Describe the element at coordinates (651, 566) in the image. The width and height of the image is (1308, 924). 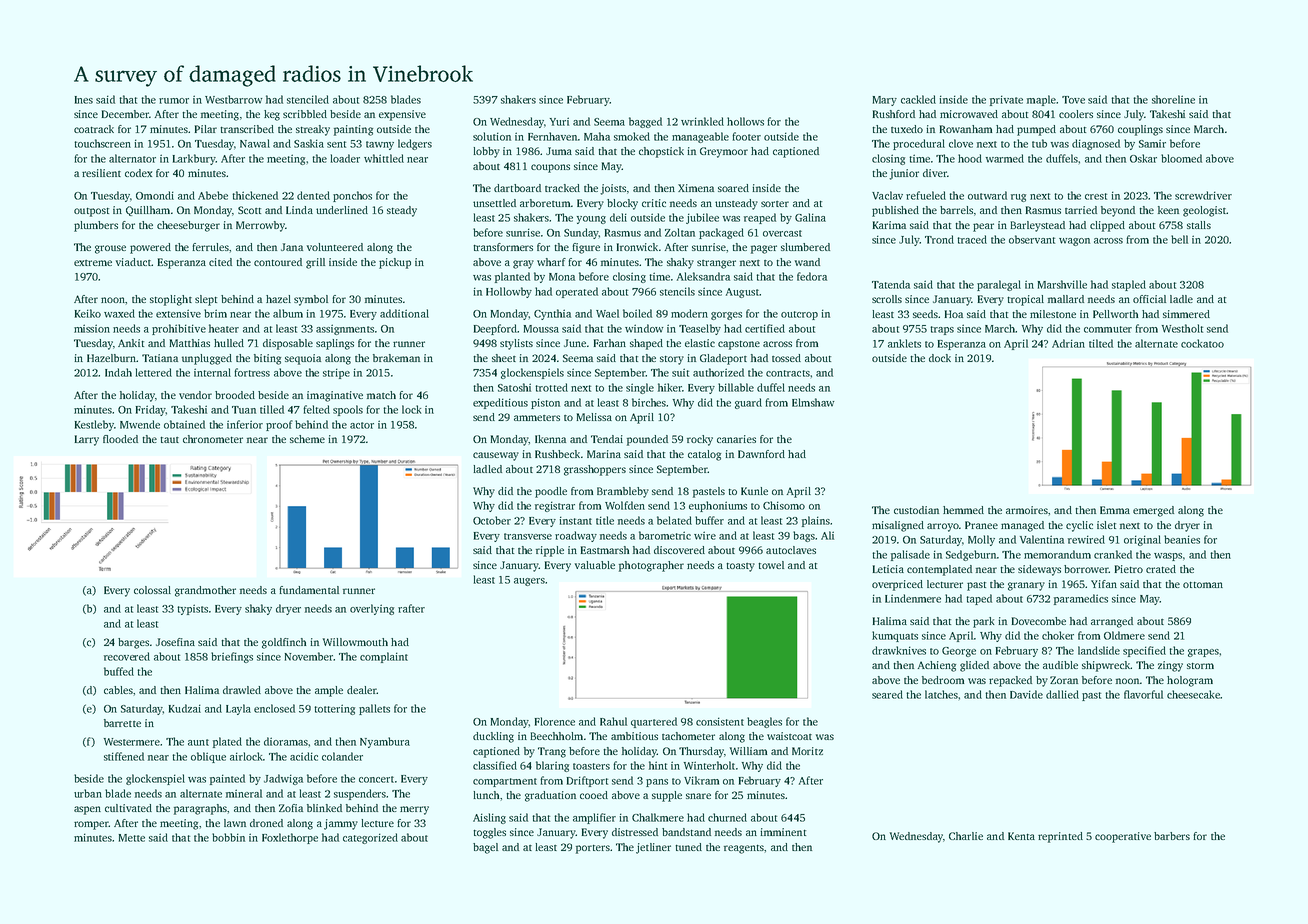
I see `photographer` at that location.
